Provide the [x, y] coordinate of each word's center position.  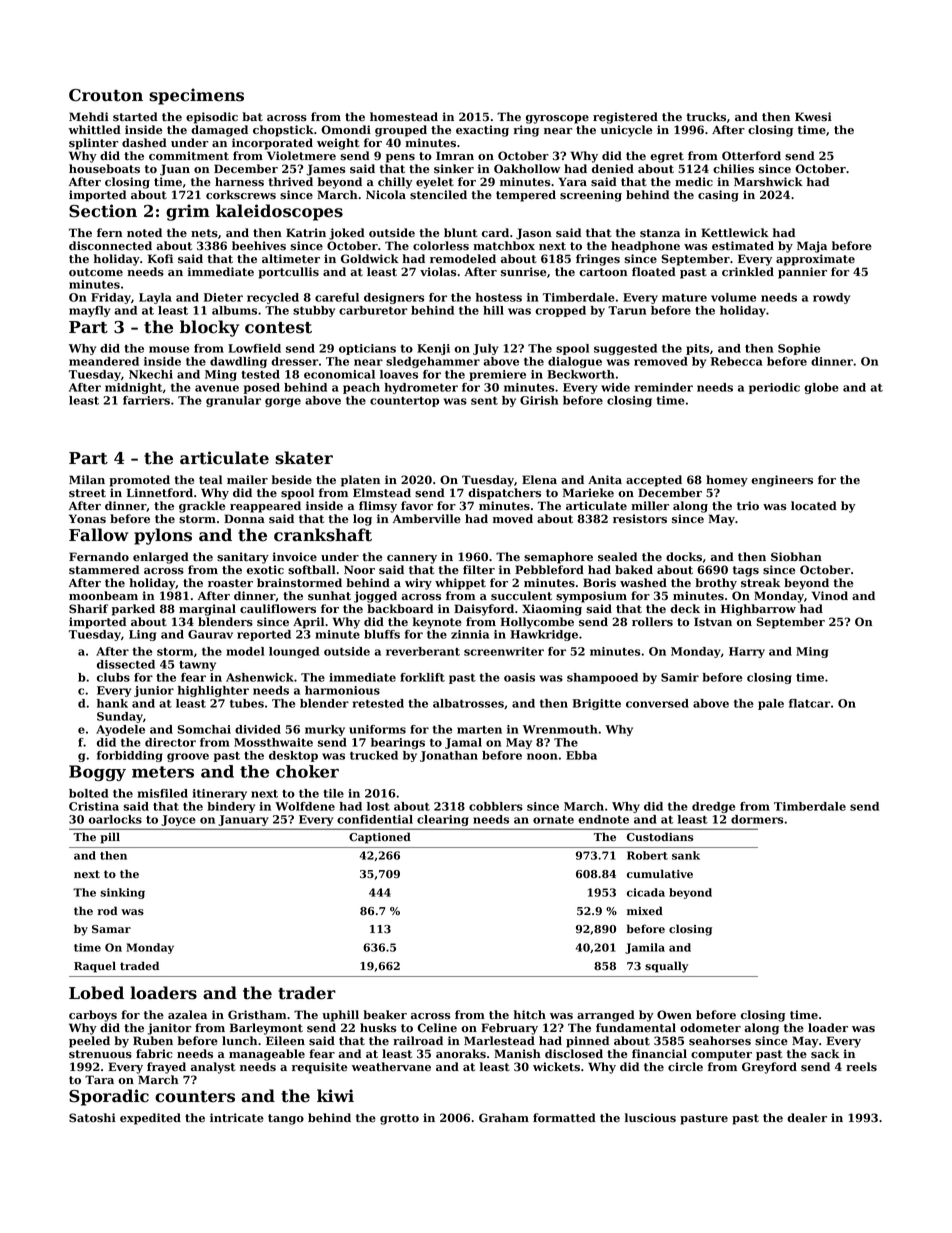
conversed [657, 703]
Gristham [257, 1015]
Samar [111, 929]
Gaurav [210, 634]
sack [825, 1054]
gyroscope [557, 119]
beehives [259, 246]
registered [625, 118]
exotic [265, 570]
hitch [530, 1015]
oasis [519, 677]
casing [718, 196]
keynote [437, 623]
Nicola [386, 195]
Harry [747, 652]
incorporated [272, 144]
